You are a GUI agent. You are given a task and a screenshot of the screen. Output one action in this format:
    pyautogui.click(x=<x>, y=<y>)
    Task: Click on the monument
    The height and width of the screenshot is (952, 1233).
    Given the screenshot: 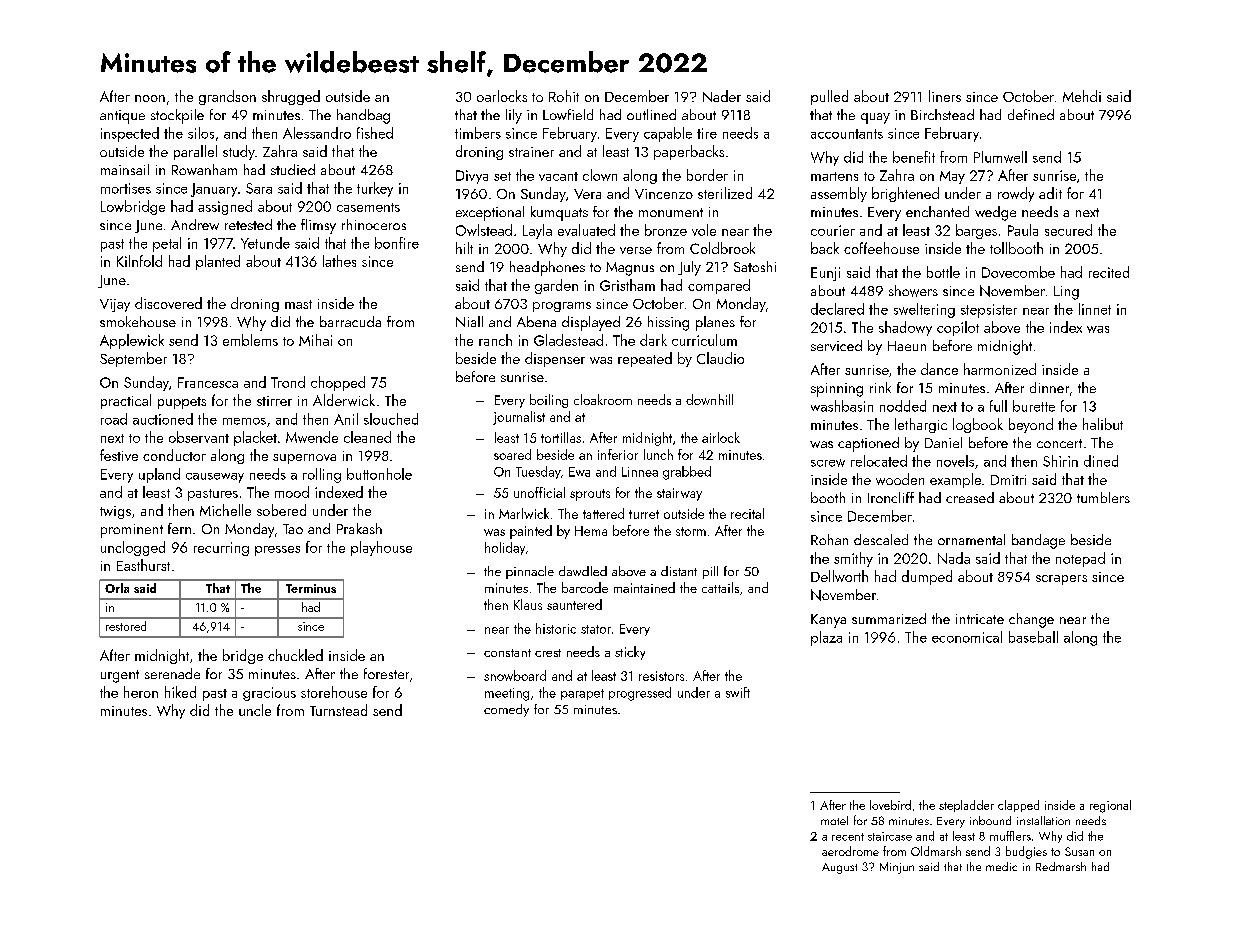 What is the action you would take?
    pyautogui.click(x=671, y=212)
